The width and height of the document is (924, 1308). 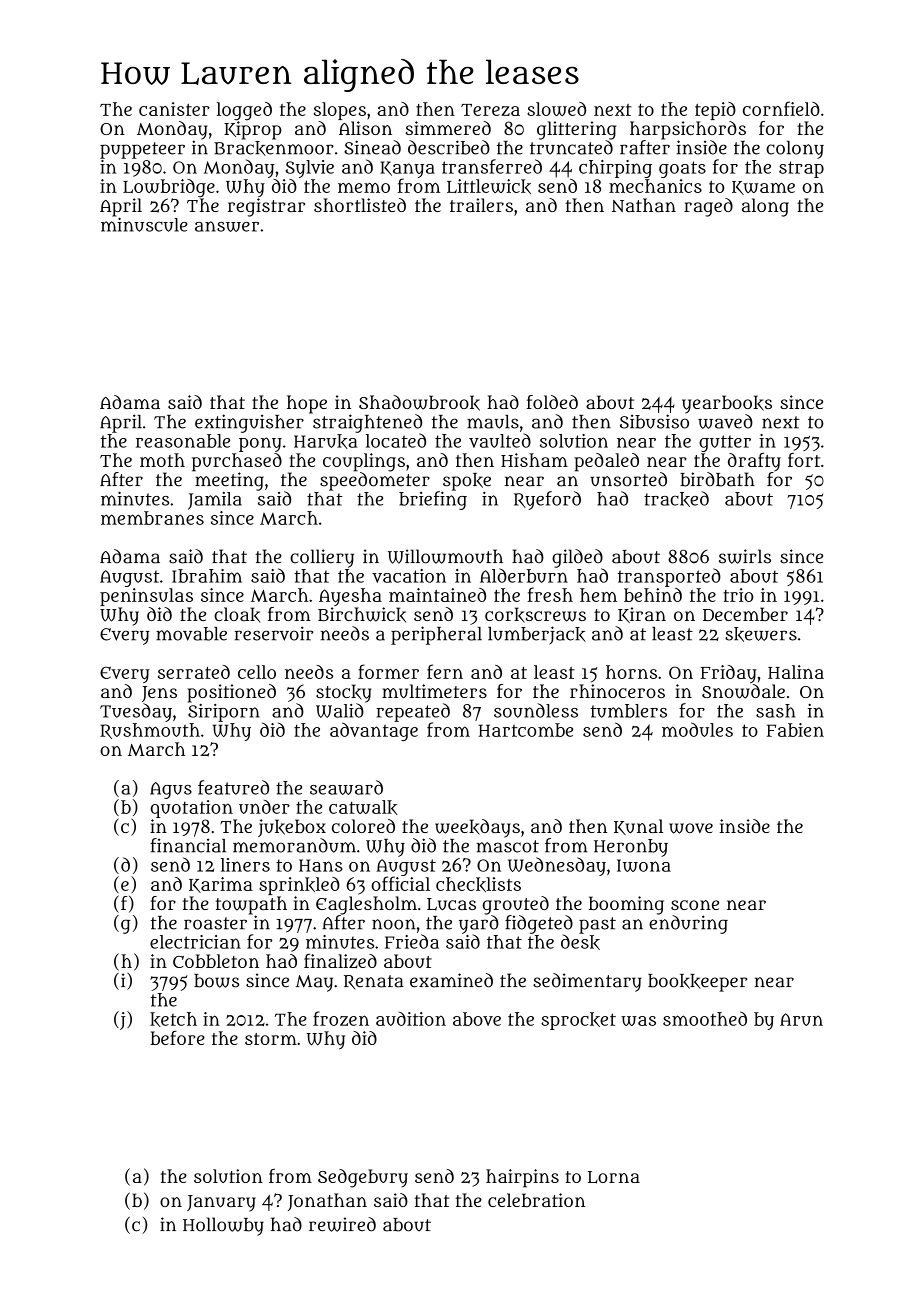 I want to click on slopes, so click(x=340, y=111).
